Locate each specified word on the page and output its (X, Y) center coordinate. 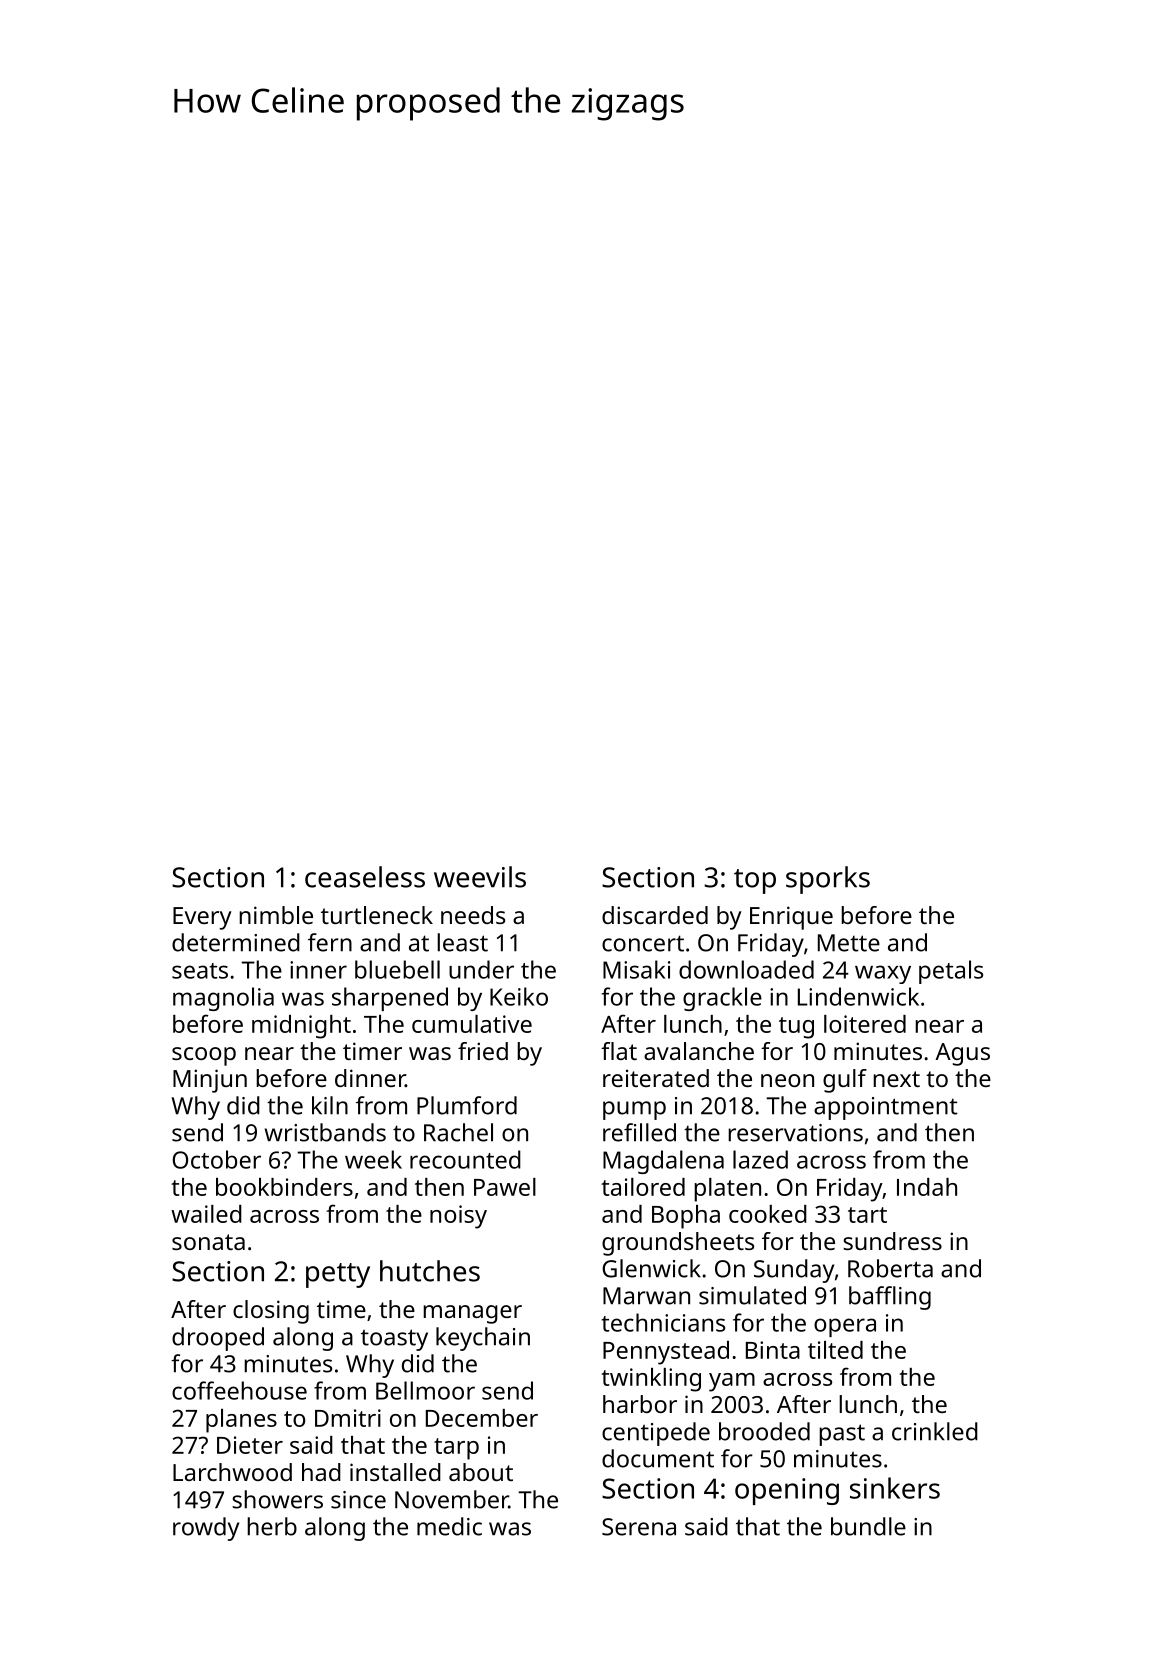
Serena (639, 1527)
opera (845, 1327)
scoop (204, 1056)
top (755, 881)
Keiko (519, 996)
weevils (480, 877)
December (482, 1418)
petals (951, 972)
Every (202, 918)
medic (449, 1526)
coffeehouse (239, 1390)
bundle (868, 1526)
